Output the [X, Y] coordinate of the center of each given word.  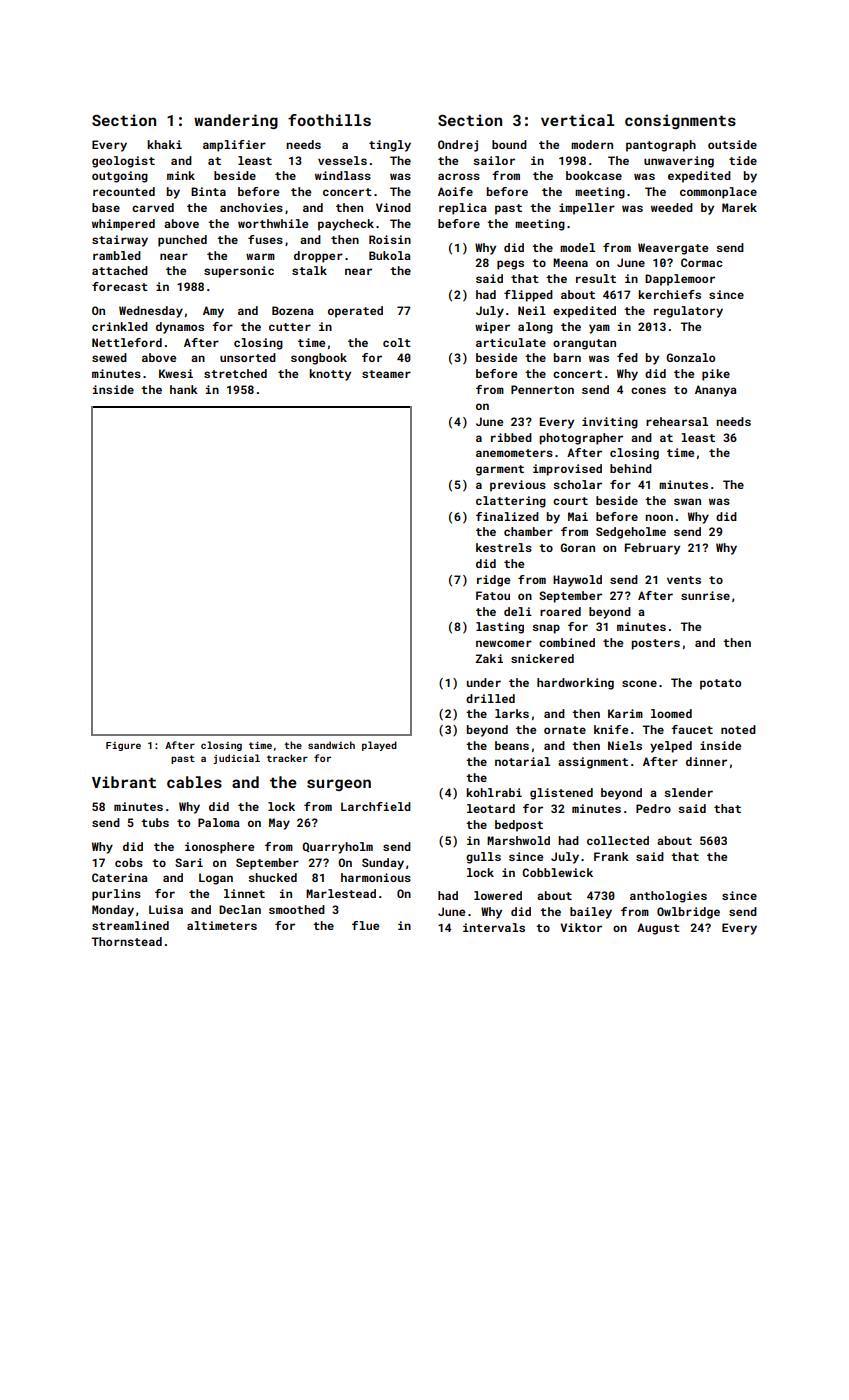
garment [500, 470]
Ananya [716, 391]
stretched [235, 373]
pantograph [661, 146]
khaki [164, 144]
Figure [123, 746]
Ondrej [458, 146]
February [652, 549]
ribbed [511, 437]
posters [655, 644]
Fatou [493, 595]
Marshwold [518, 840]
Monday [113, 911]
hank [184, 389]
